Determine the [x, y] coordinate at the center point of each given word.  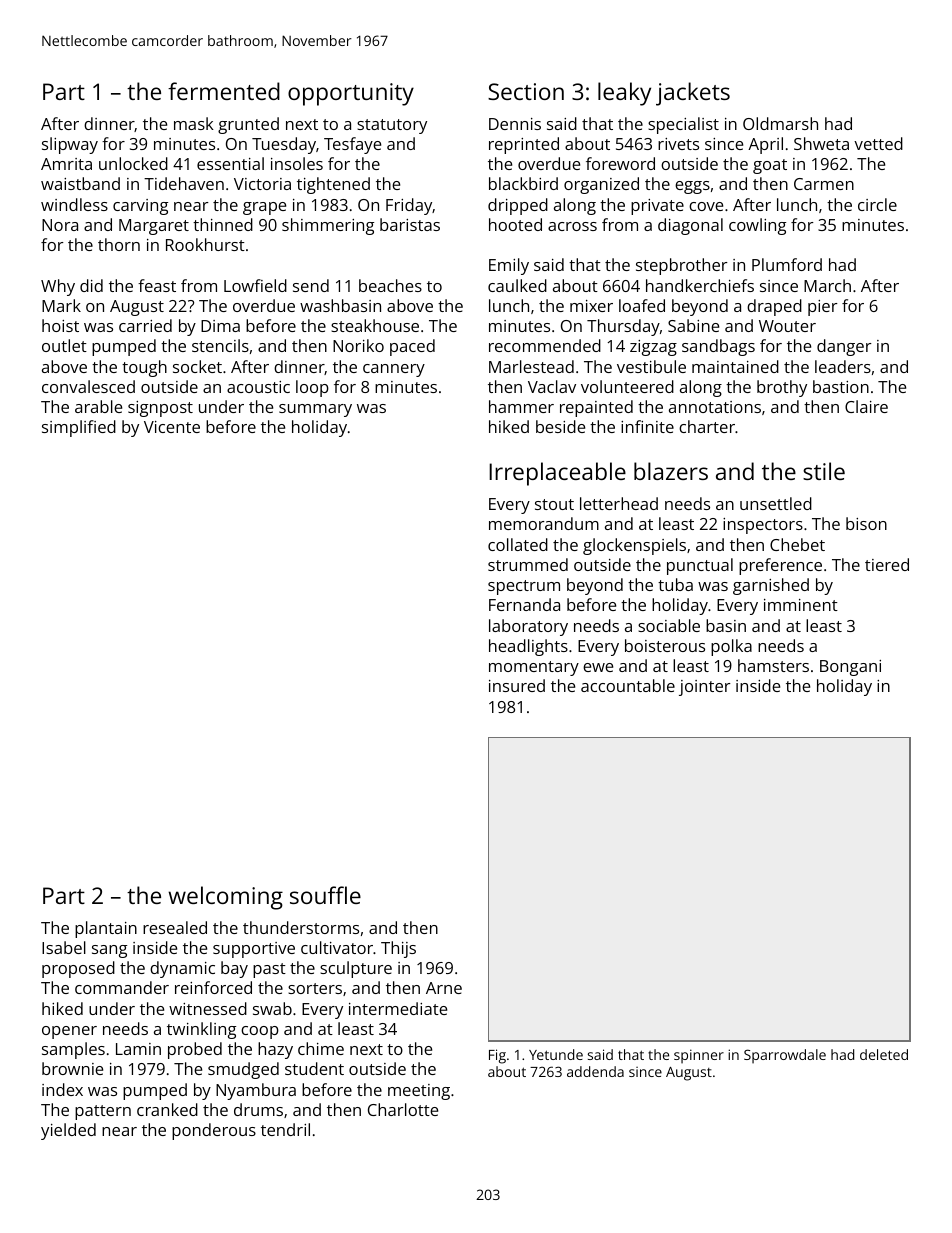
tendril [285, 1129]
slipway [70, 145]
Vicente [172, 427]
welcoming [225, 898]
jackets [693, 94]
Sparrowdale [785, 1056]
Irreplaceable [557, 474]
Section [526, 91]
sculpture [356, 969]
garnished [771, 586]
